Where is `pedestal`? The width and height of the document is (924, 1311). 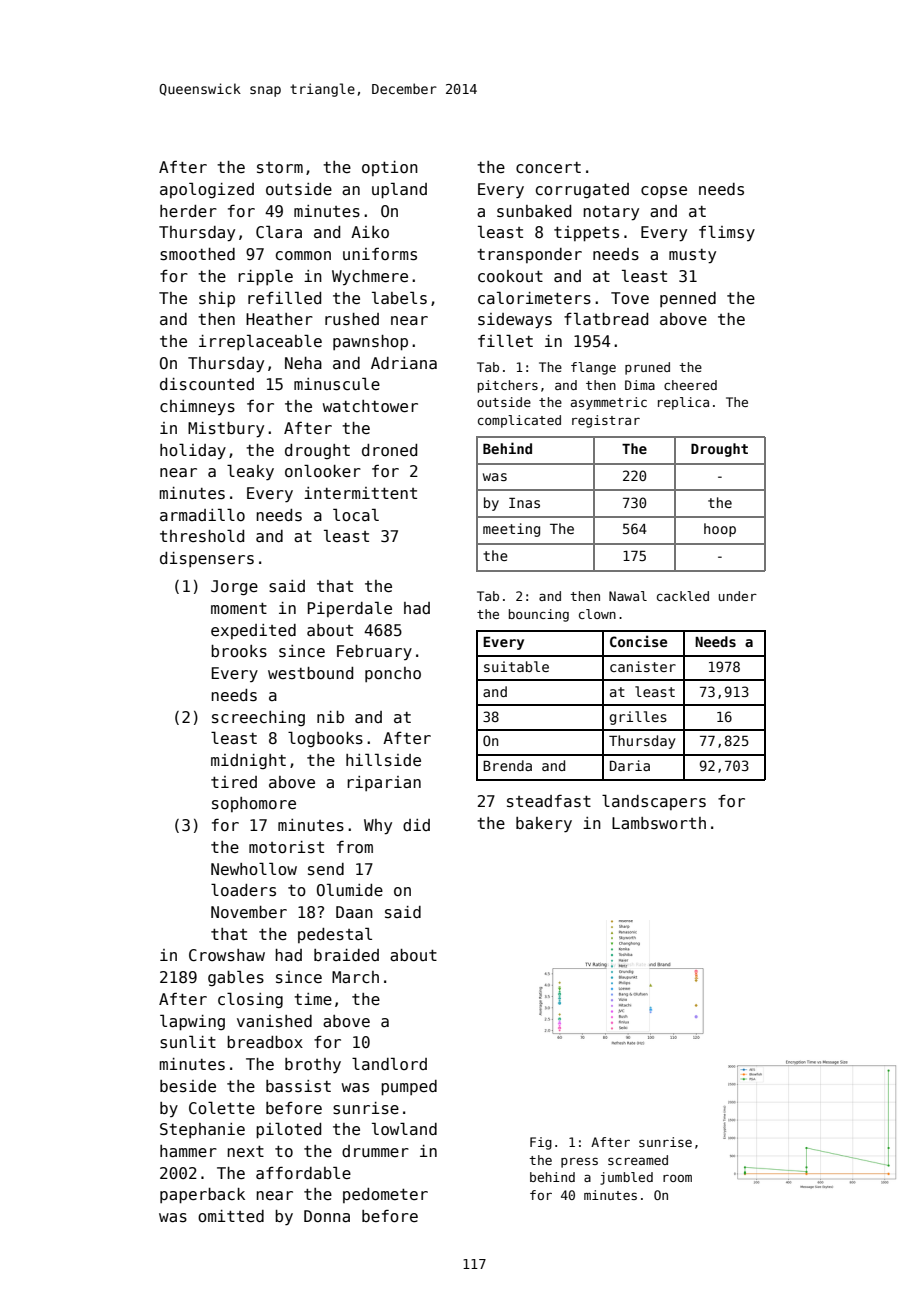 pedestal is located at coordinates (335, 935).
